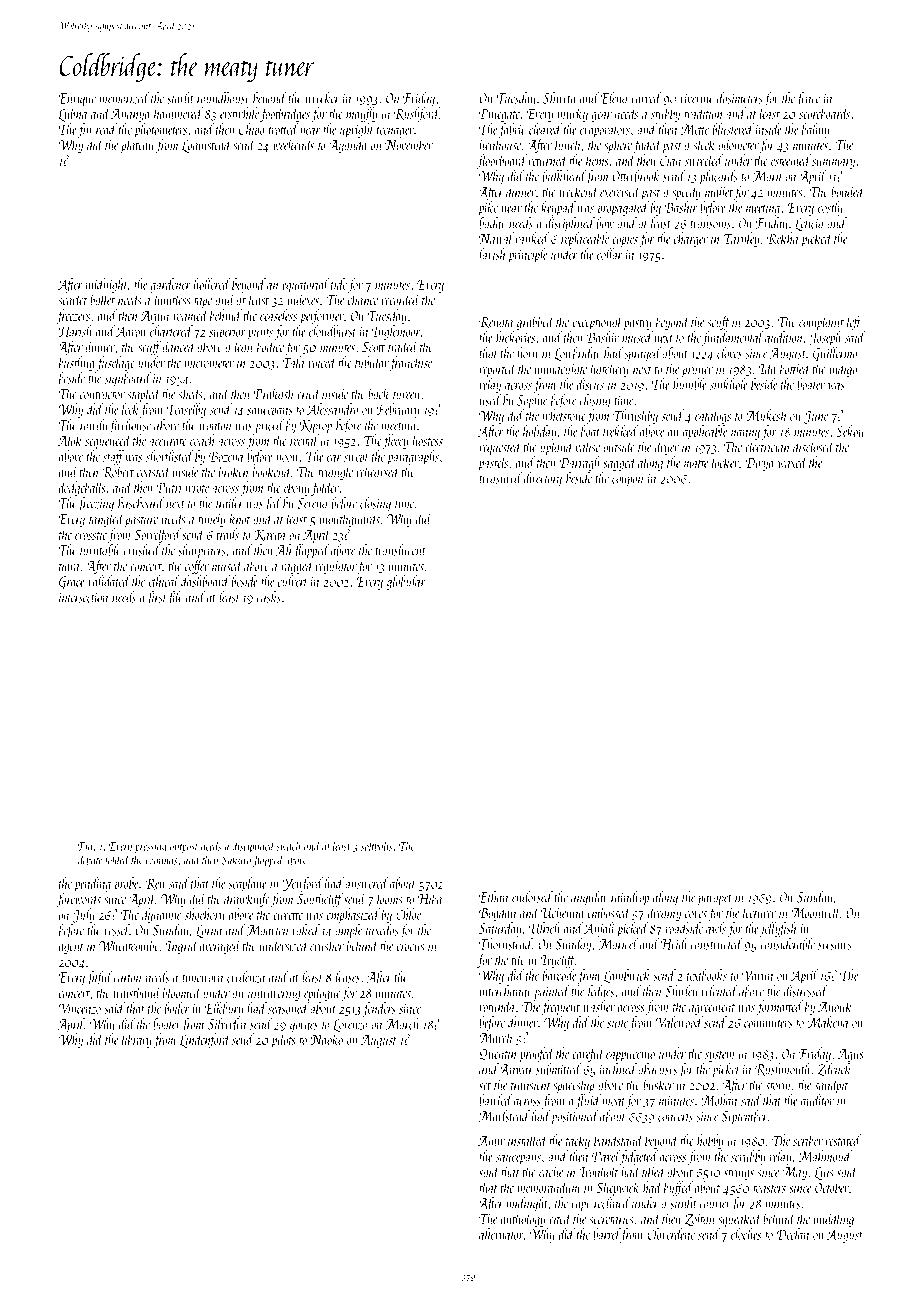 This screenshot has width=924, height=1308. Describe the element at coordinates (124, 98) in the screenshot. I see `memorized` at that location.
